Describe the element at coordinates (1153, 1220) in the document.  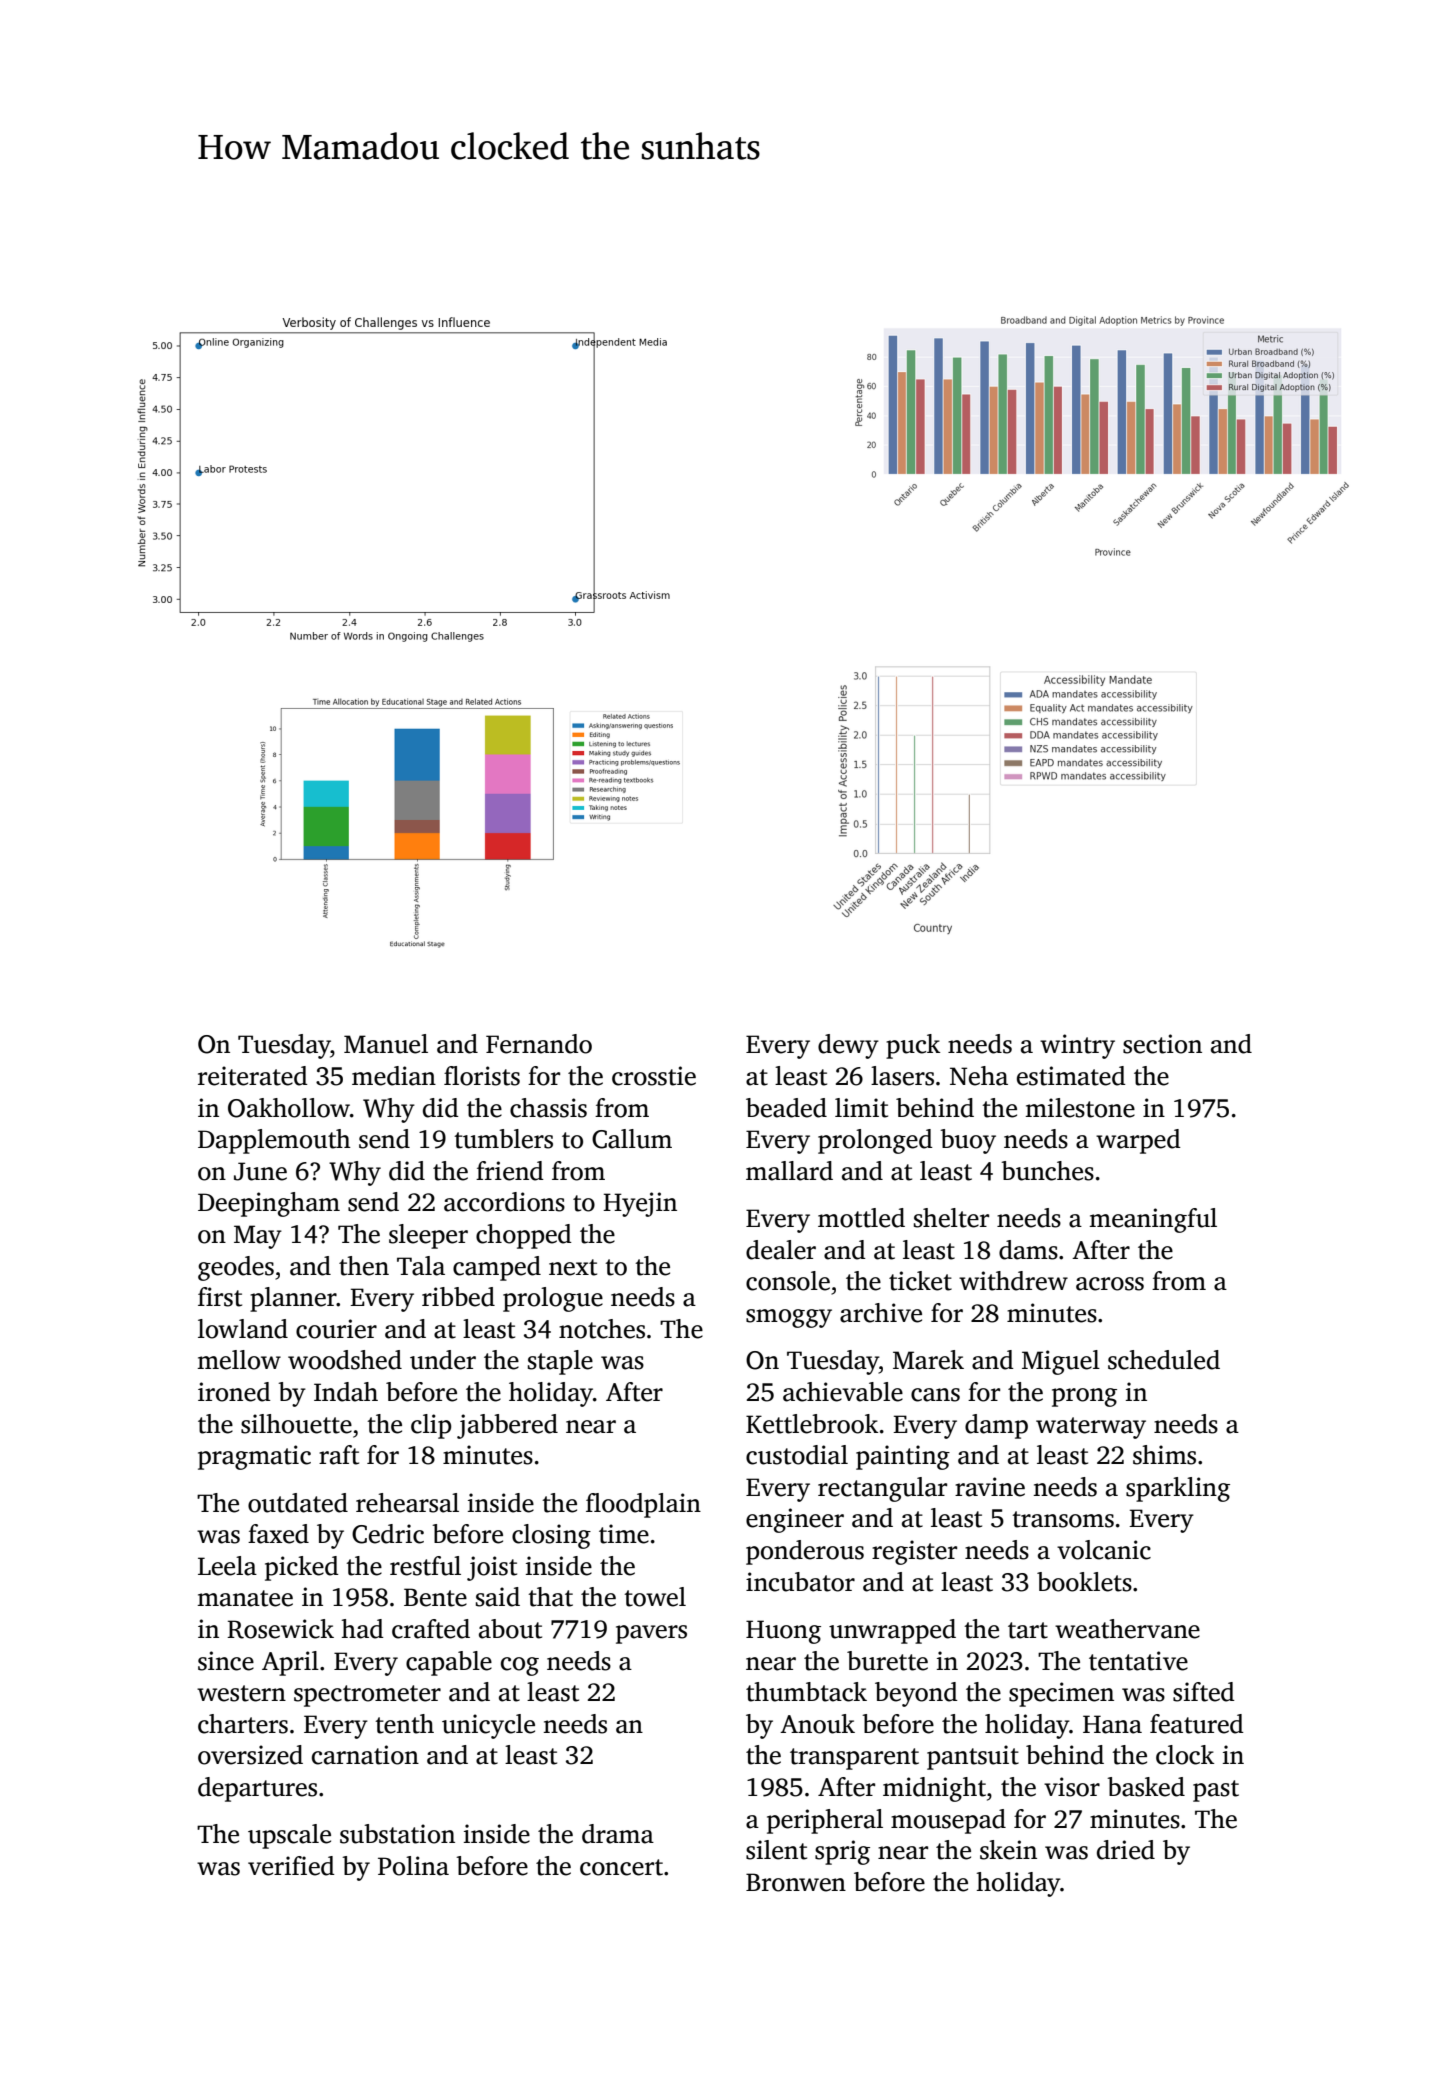
I see `meaningful` at that location.
